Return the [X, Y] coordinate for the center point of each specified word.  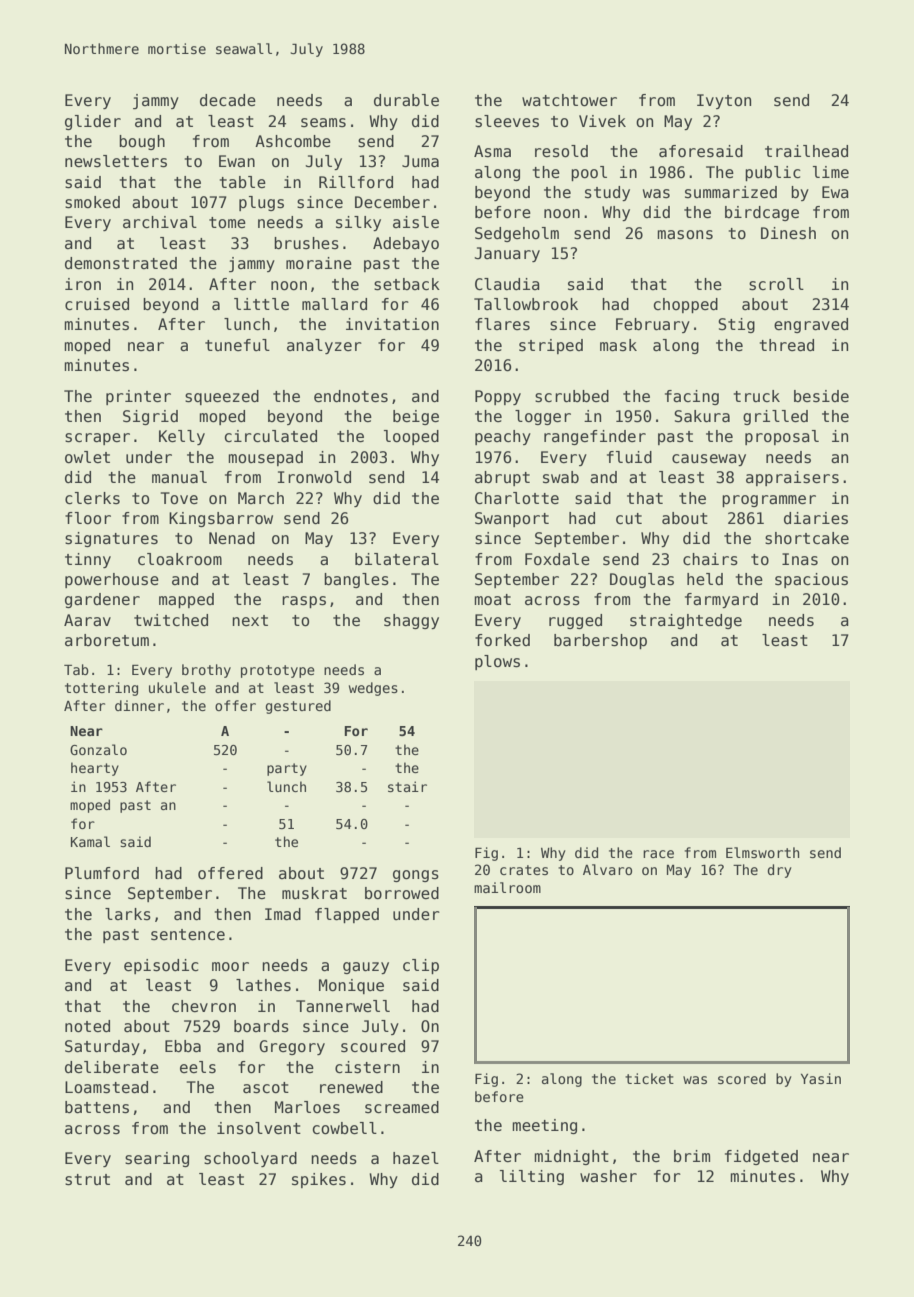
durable [406, 100]
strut [87, 1180]
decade [228, 100]
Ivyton [724, 101]
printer [138, 397]
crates [524, 870]
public [773, 173]
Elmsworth [762, 852]
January [507, 254]
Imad [283, 914]
